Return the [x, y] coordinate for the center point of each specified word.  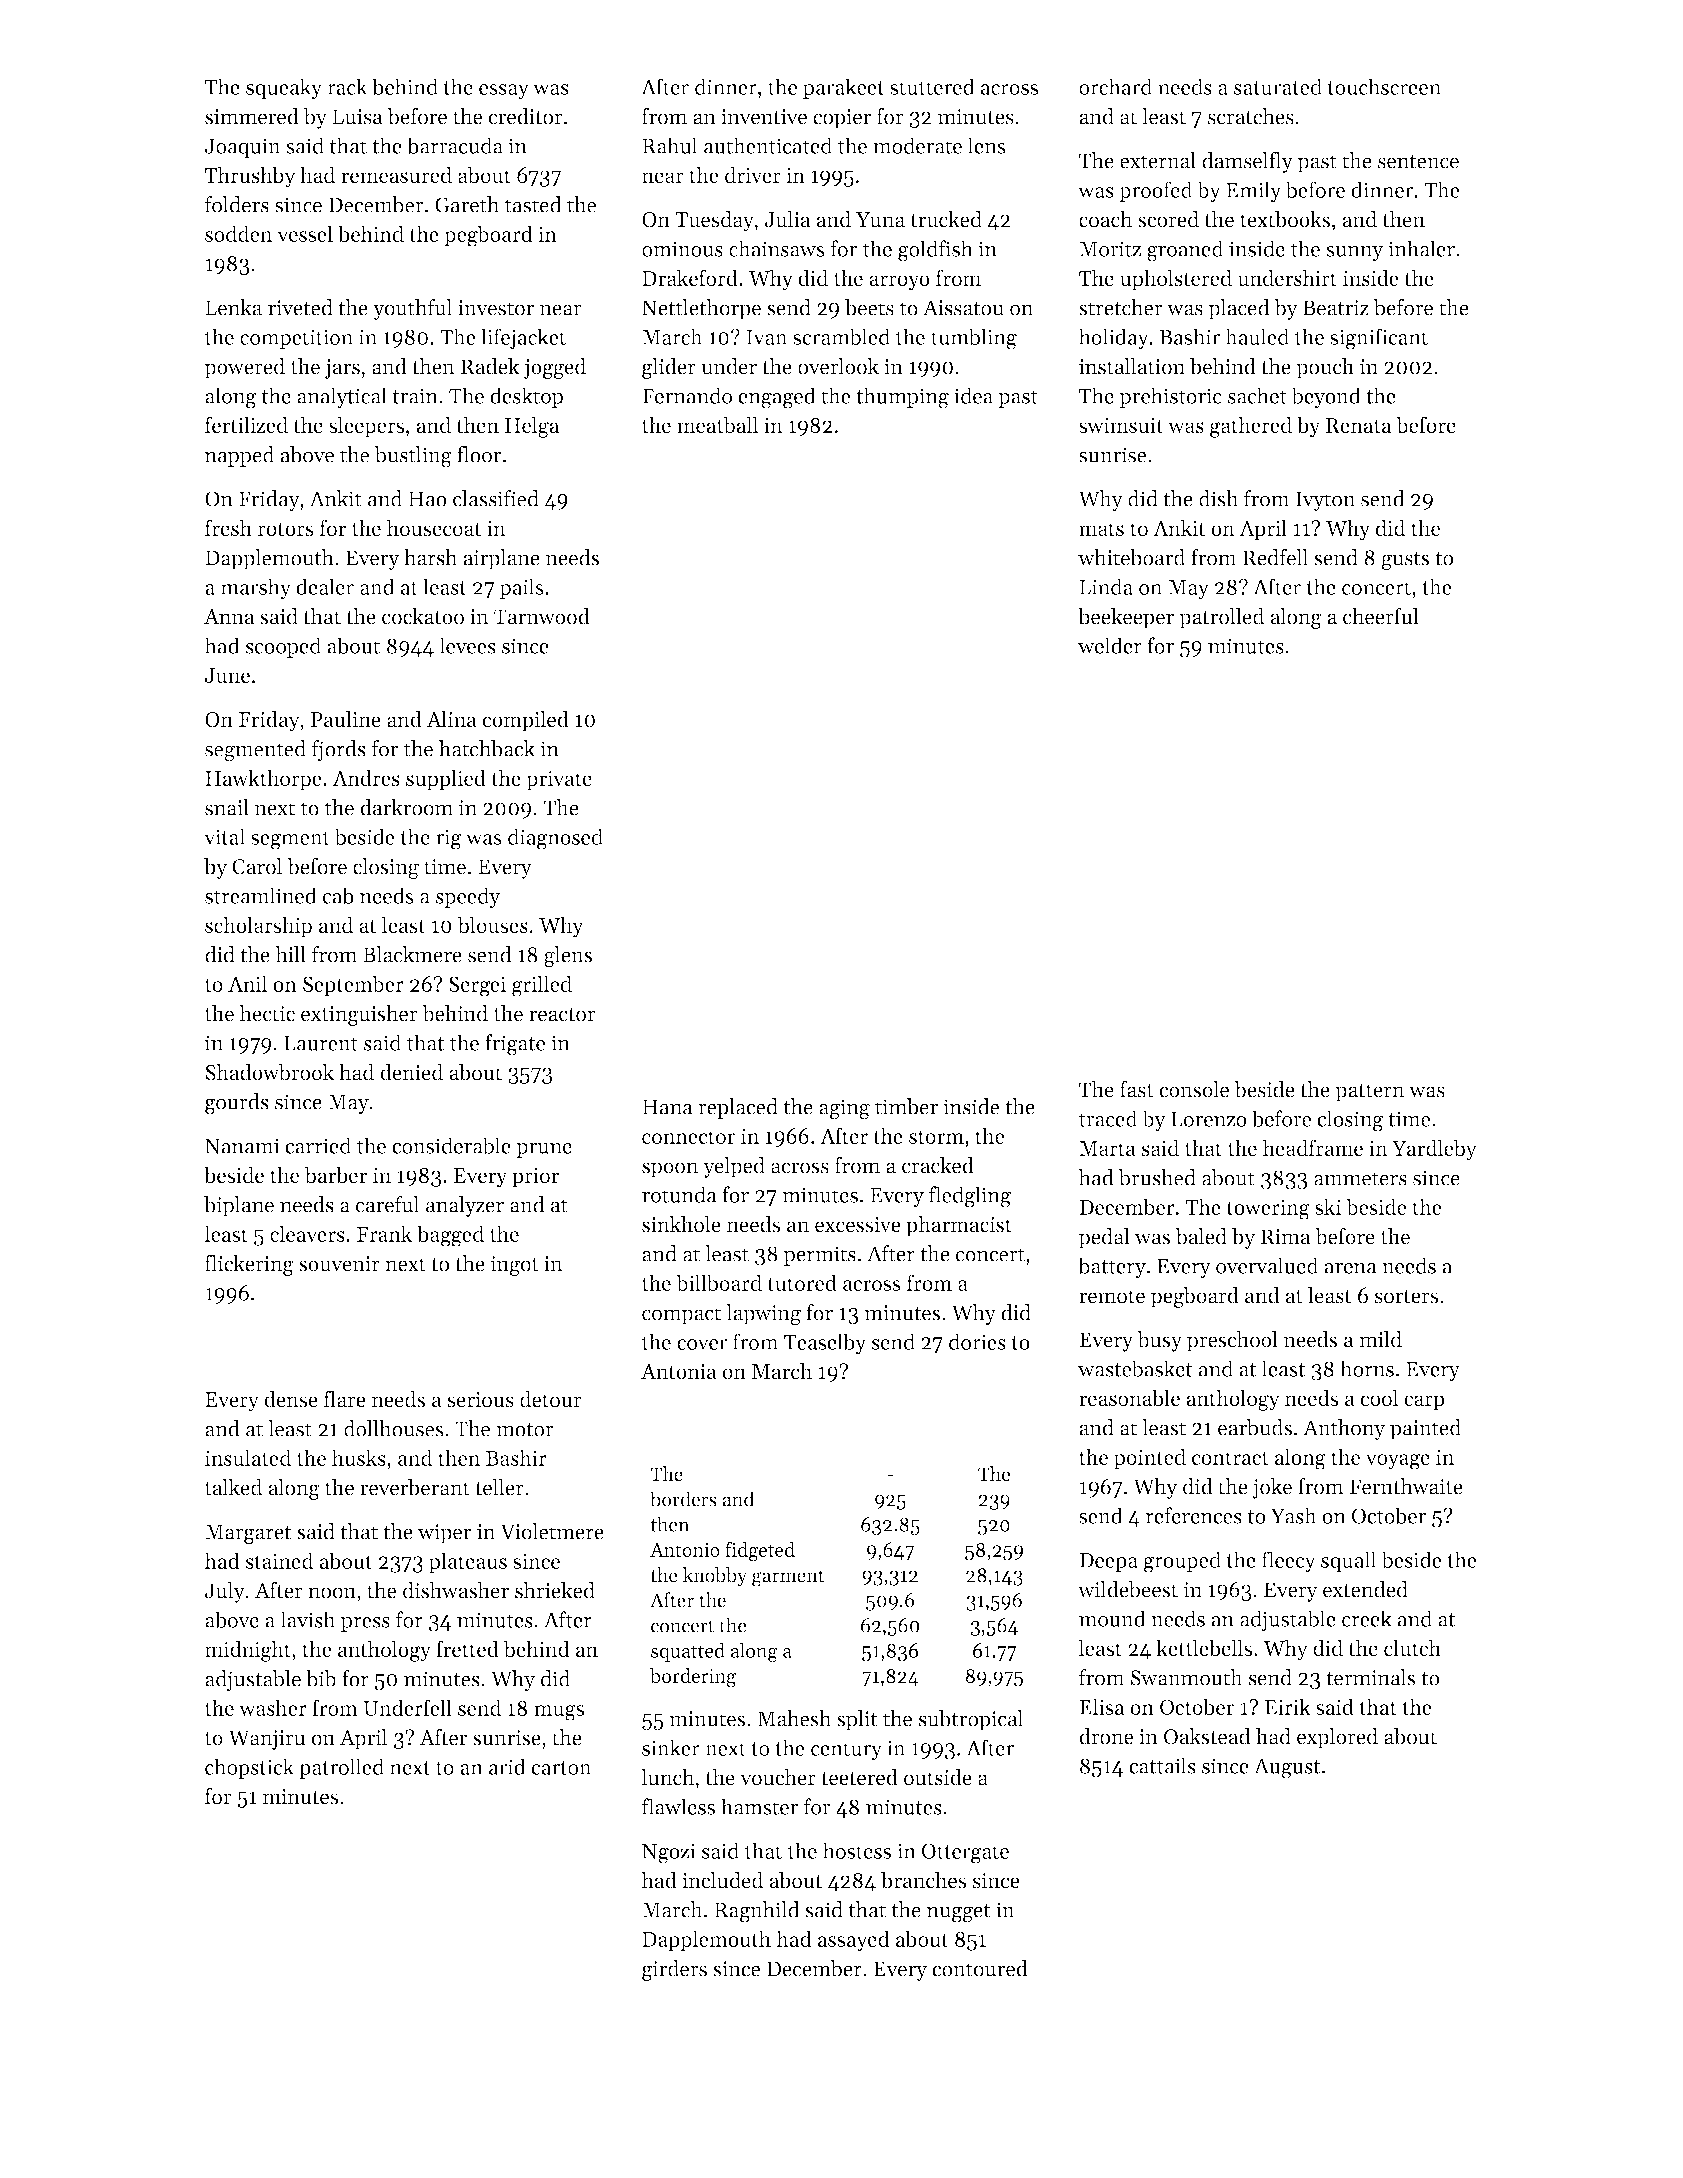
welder [1110, 645]
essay [504, 92]
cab [338, 895]
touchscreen [1384, 86]
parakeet [844, 88]
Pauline [346, 719]
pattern [1370, 1092]
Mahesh [794, 1718]
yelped [734, 1167]
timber [906, 1106]
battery [1112, 1267]
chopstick [249, 1768]
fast [1137, 1089]
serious [480, 1400]
